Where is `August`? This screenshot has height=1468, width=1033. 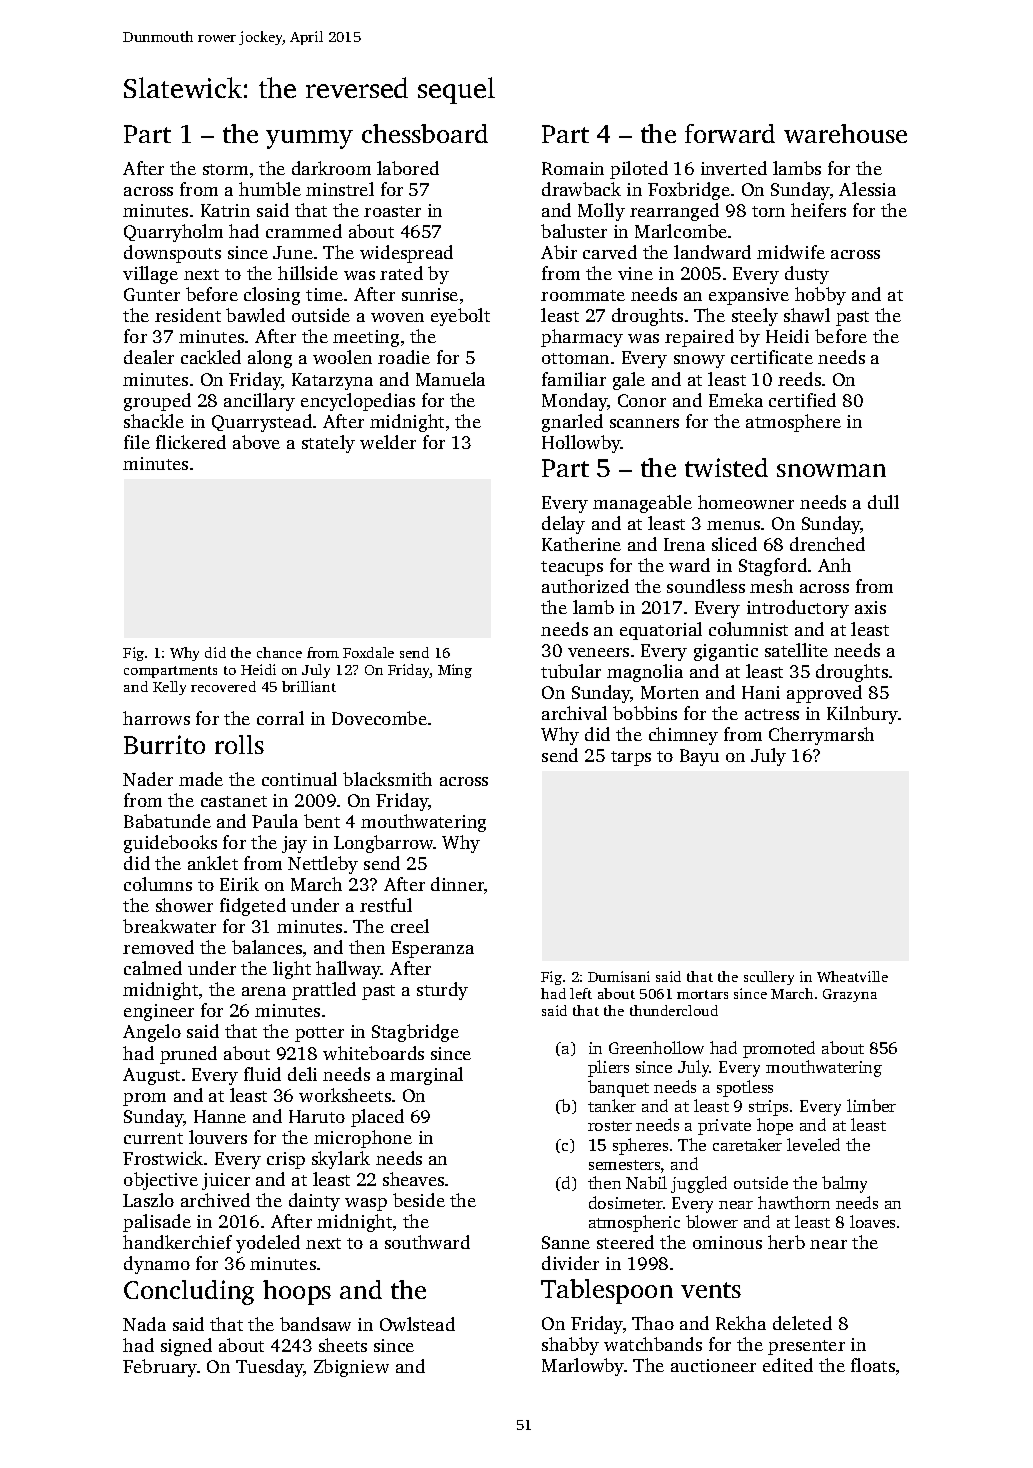 August is located at coordinates (151, 1076).
